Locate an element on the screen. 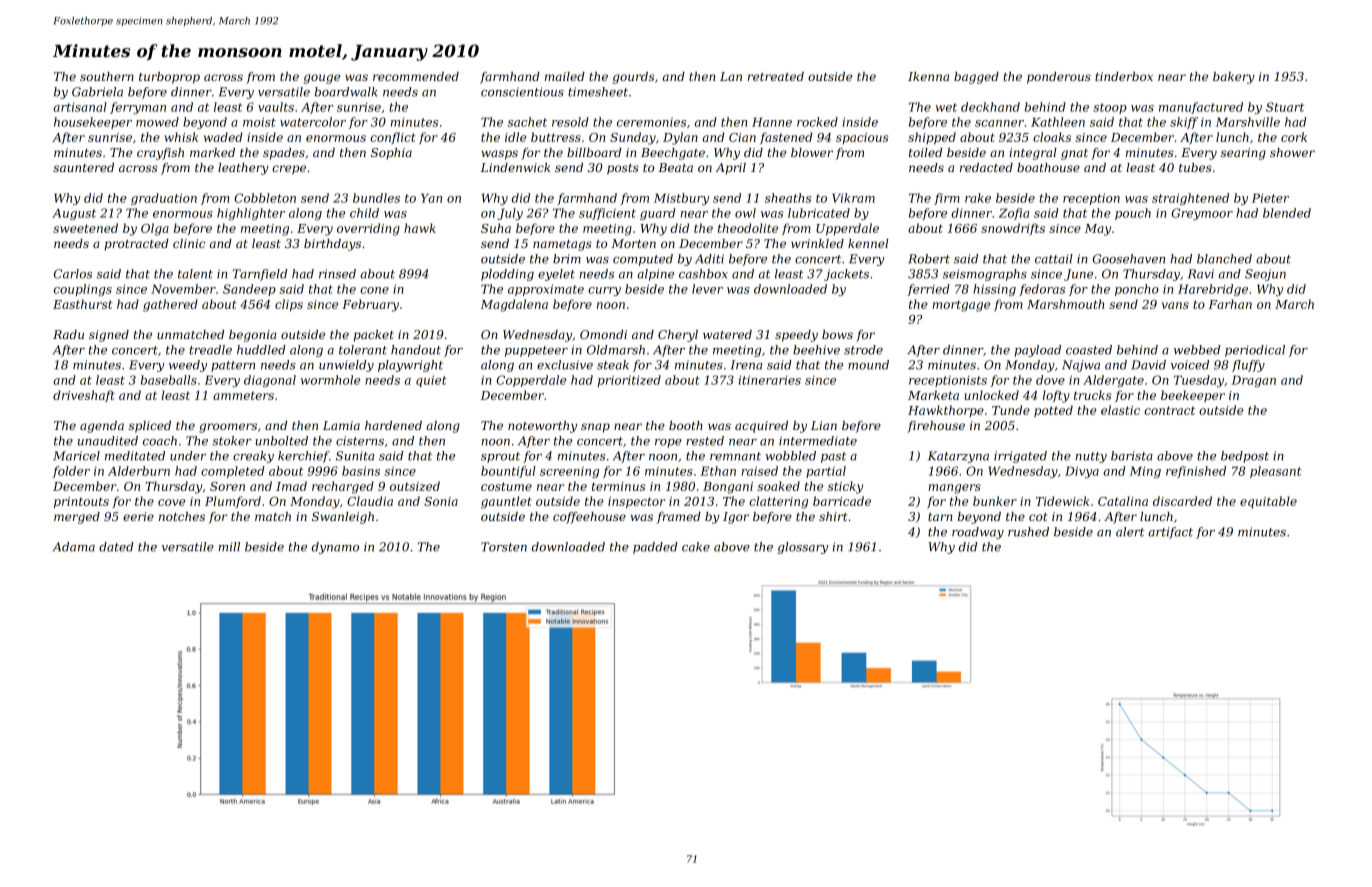 The height and width of the screenshot is (887, 1372). cloaks is located at coordinates (1052, 137).
